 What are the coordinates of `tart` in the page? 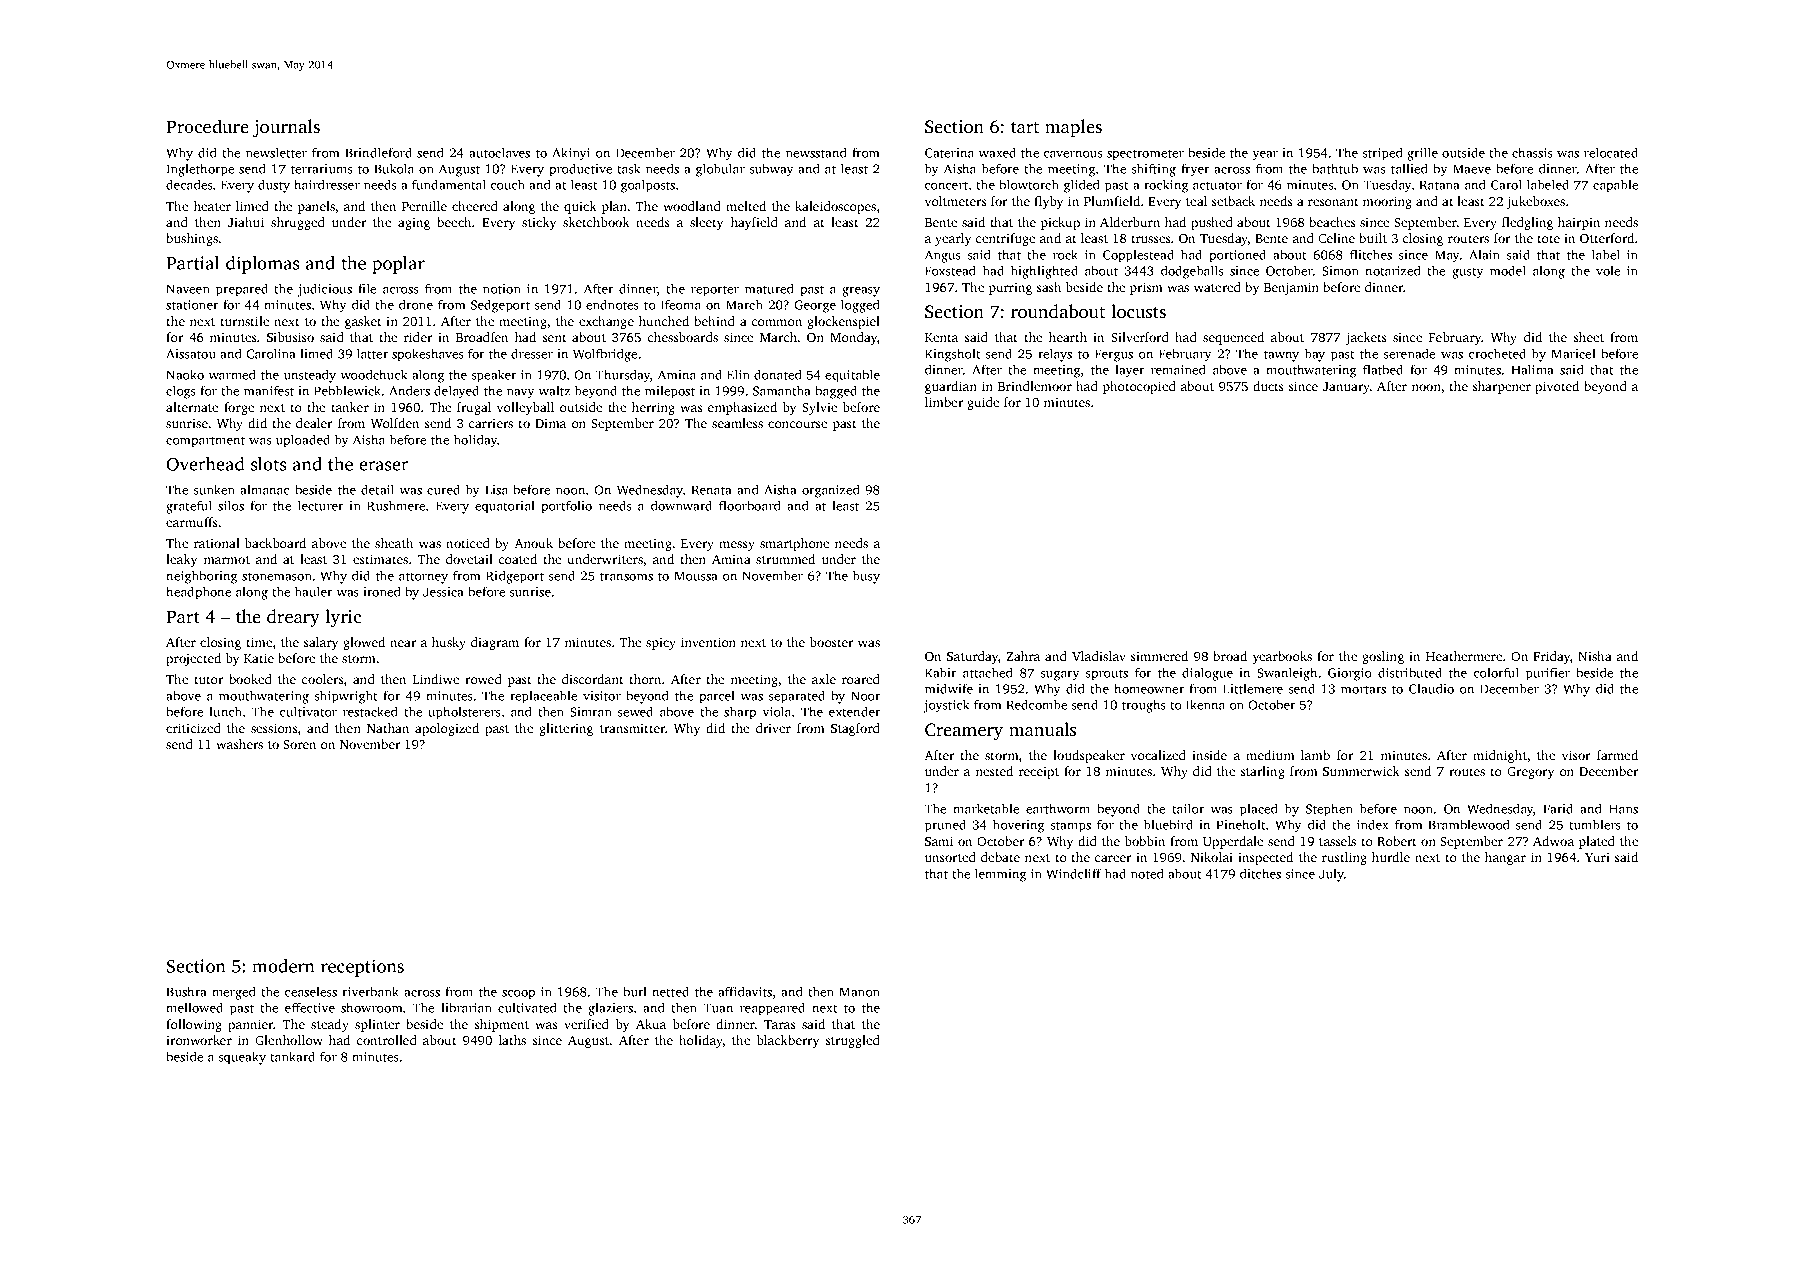 It's located at (1025, 127).
